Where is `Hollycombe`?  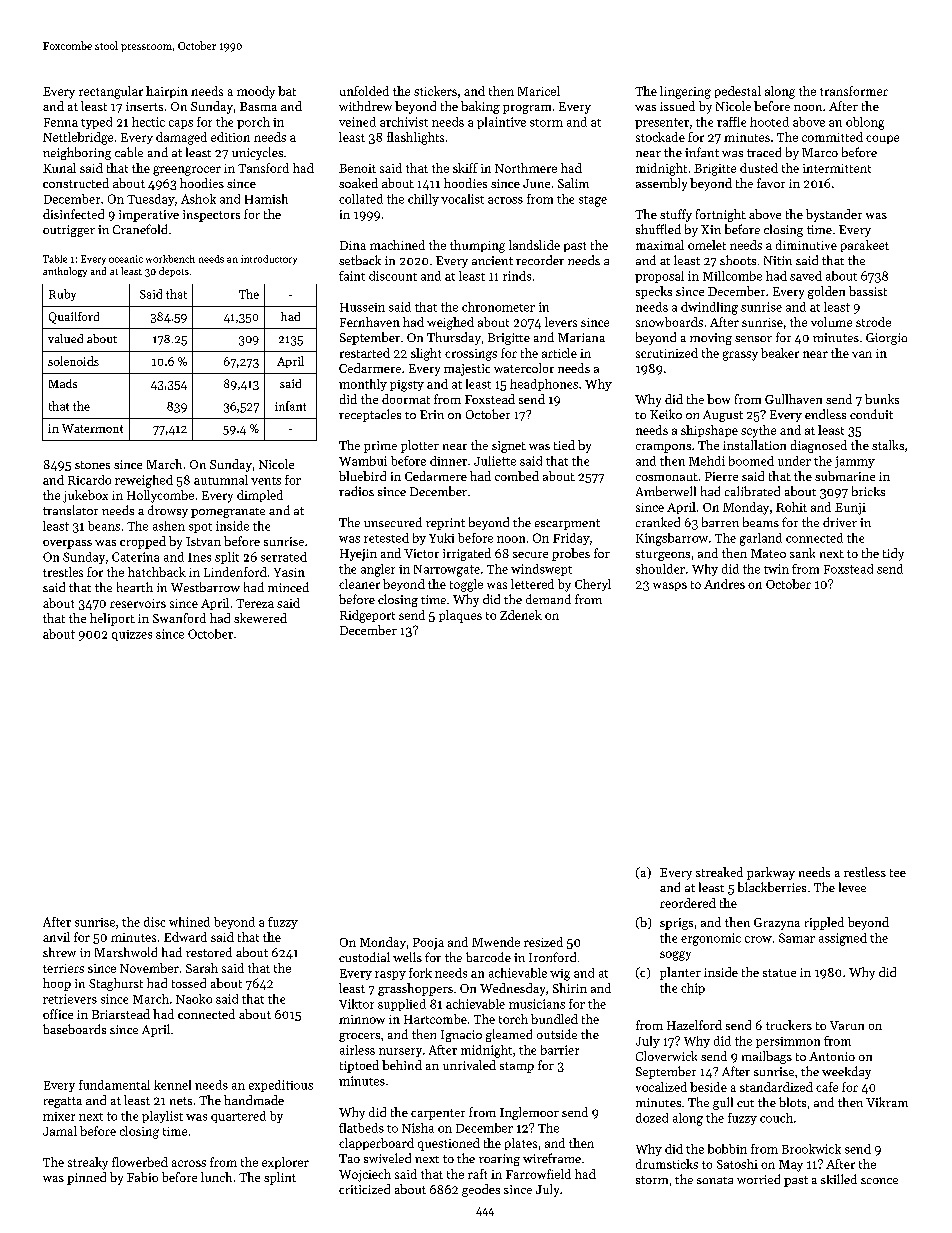
Hollycombe is located at coordinates (160, 496).
